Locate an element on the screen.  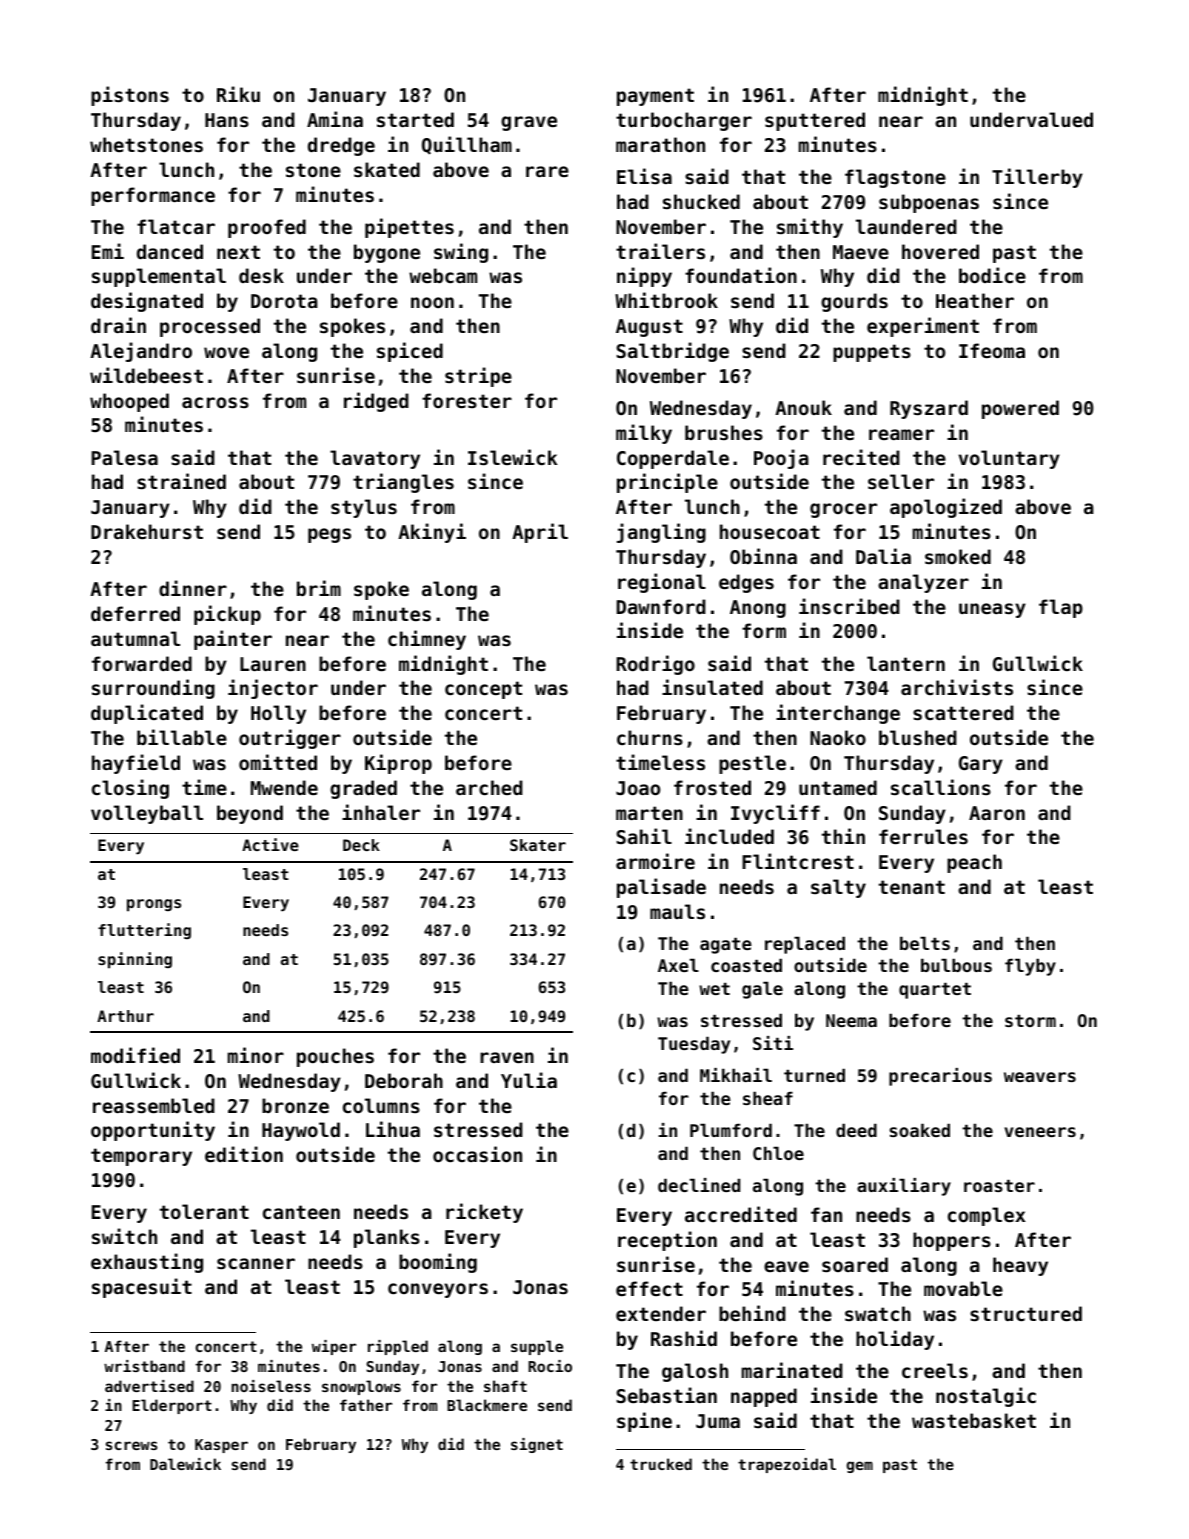
pistons is located at coordinates (130, 96).
